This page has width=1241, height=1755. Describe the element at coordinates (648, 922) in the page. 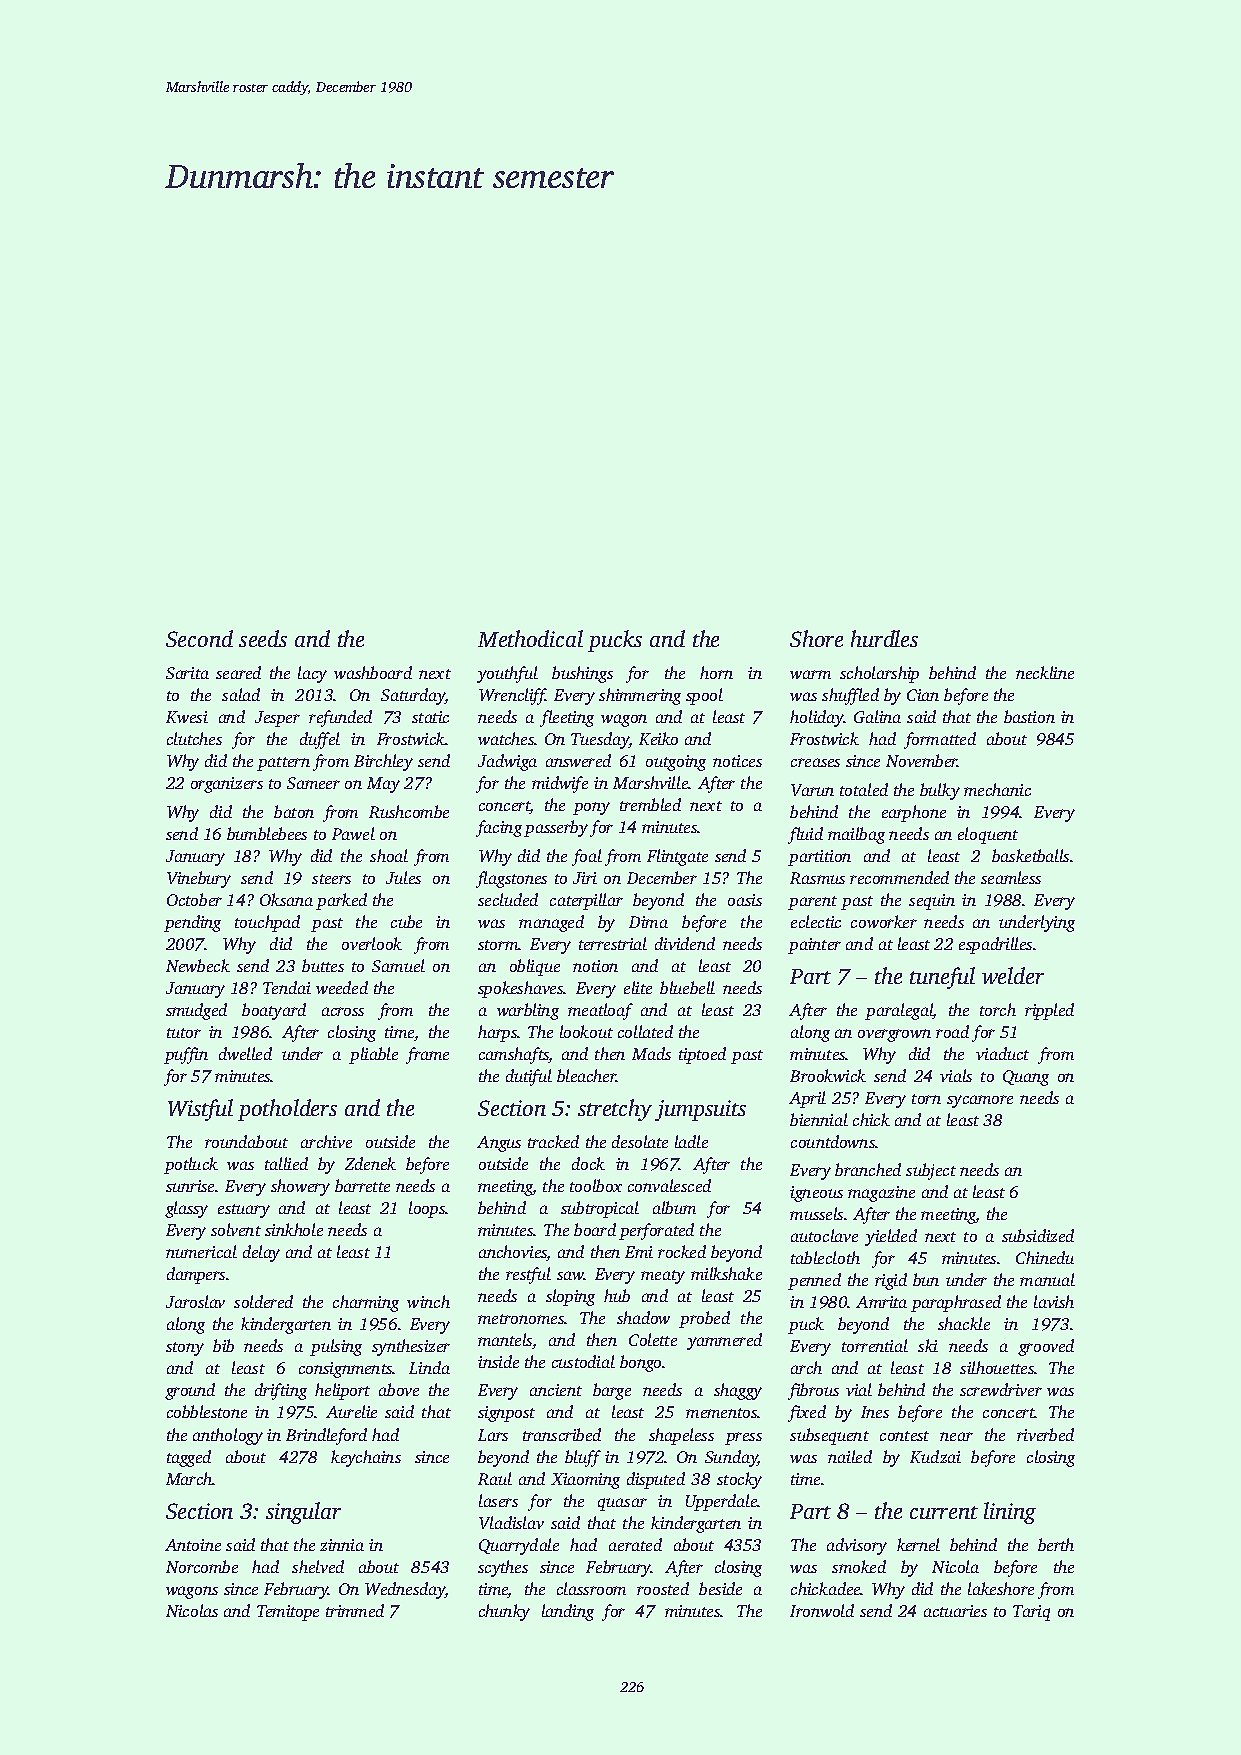

I see `Dima` at that location.
